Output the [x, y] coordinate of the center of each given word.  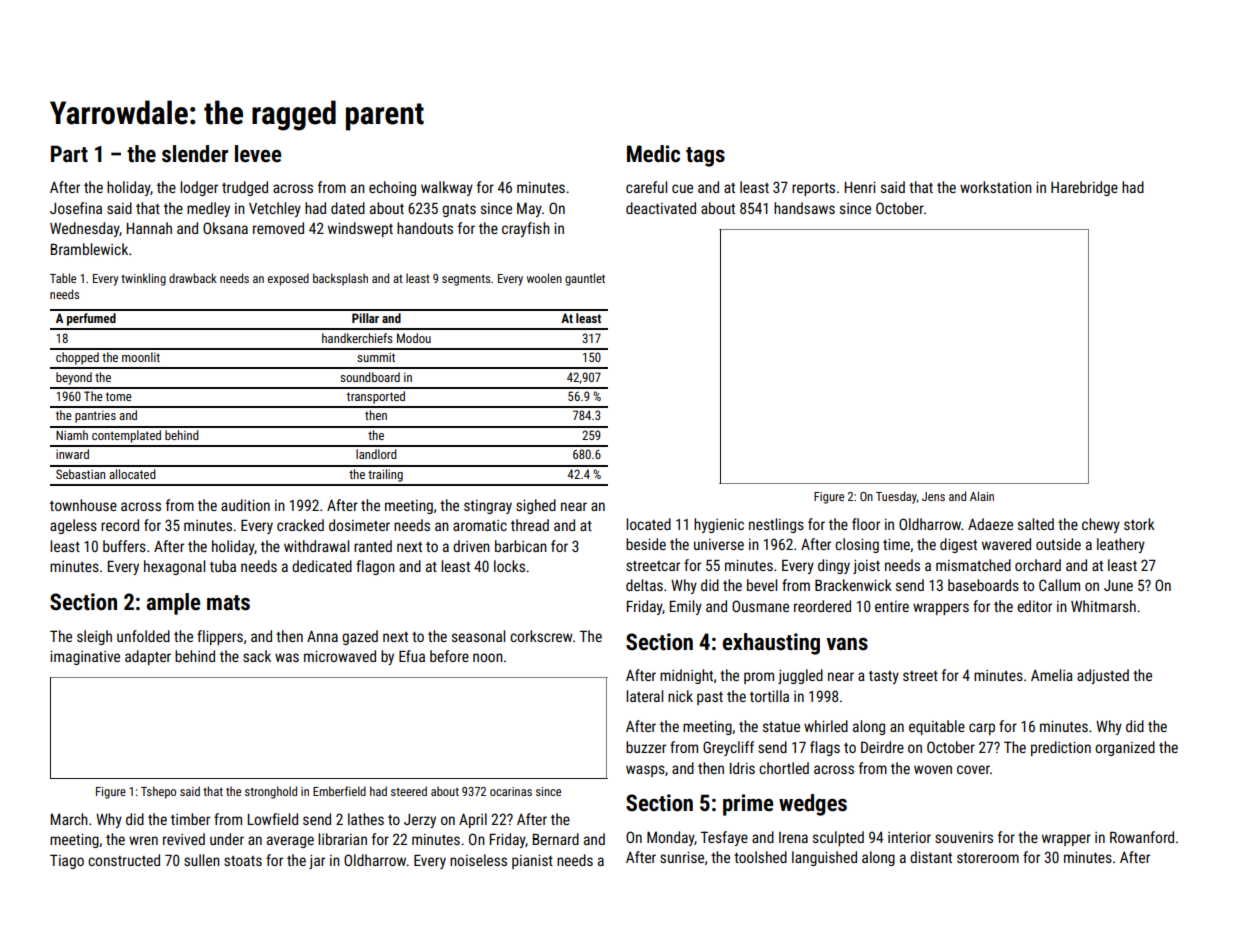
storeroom [988, 858]
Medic [653, 154]
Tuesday [896, 497]
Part [69, 154]
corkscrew [541, 636]
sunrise [682, 857]
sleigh [94, 637]
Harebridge [1084, 188]
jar [317, 862]
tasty [884, 677]
